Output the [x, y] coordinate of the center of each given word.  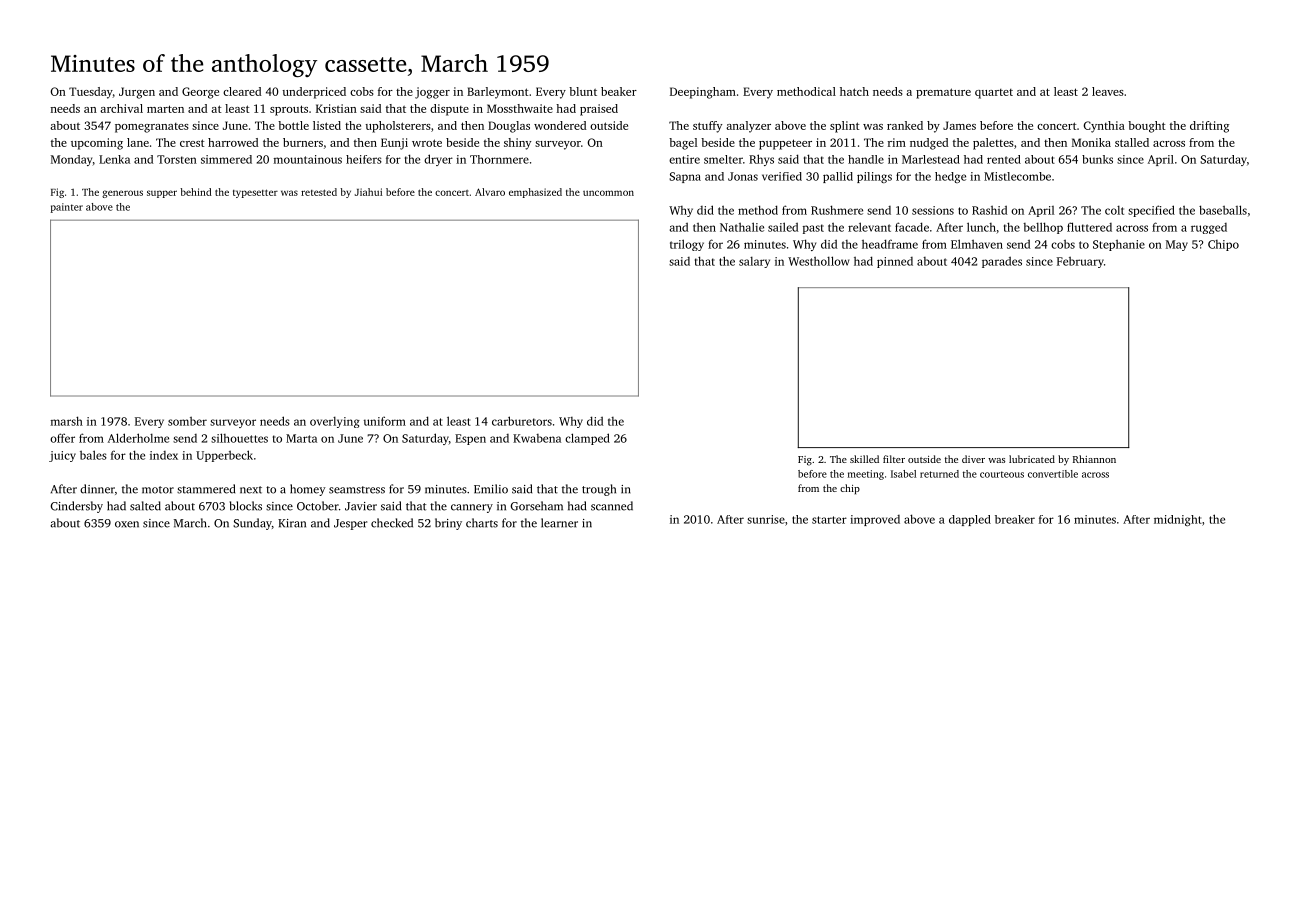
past [813, 229]
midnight [1178, 520]
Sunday [252, 524]
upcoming [97, 144]
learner [559, 523]
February [1080, 262]
